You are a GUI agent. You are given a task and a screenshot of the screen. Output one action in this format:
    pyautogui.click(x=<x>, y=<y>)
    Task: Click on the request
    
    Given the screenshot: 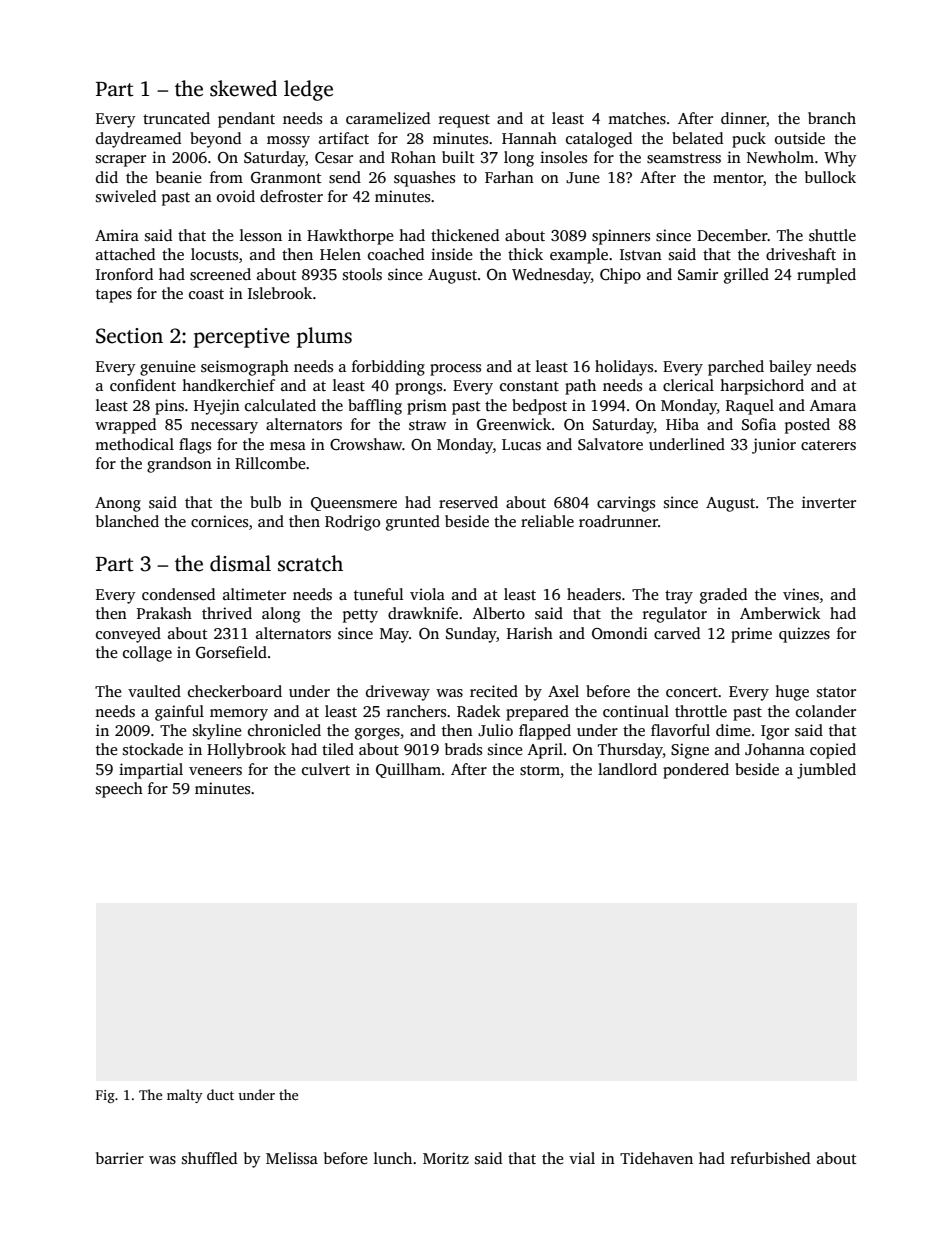 What is the action you would take?
    pyautogui.click(x=464, y=121)
